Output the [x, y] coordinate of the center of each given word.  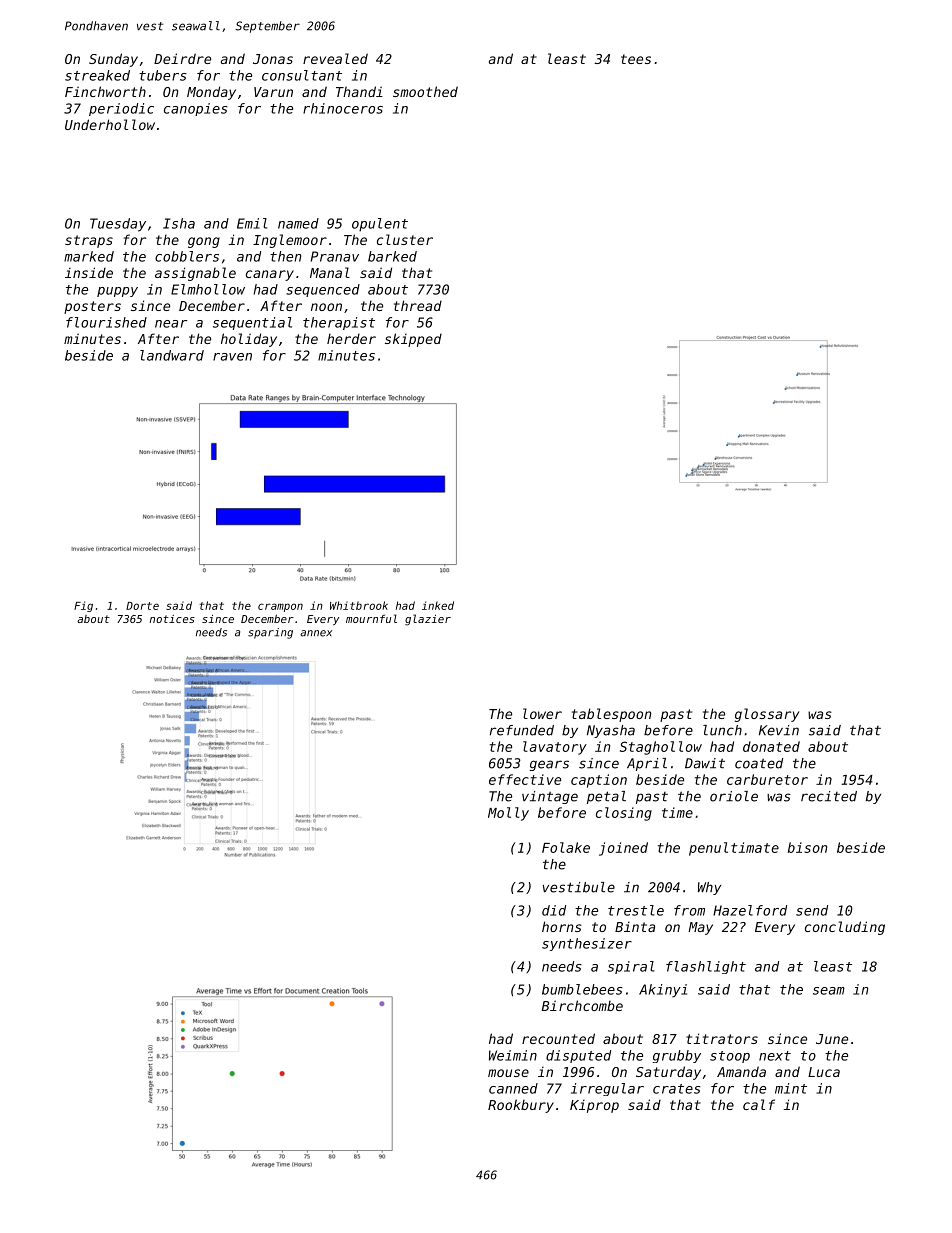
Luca [824, 1072]
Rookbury [521, 1106]
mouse [508, 1073]
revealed [335, 58]
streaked [97, 75]
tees [636, 59]
